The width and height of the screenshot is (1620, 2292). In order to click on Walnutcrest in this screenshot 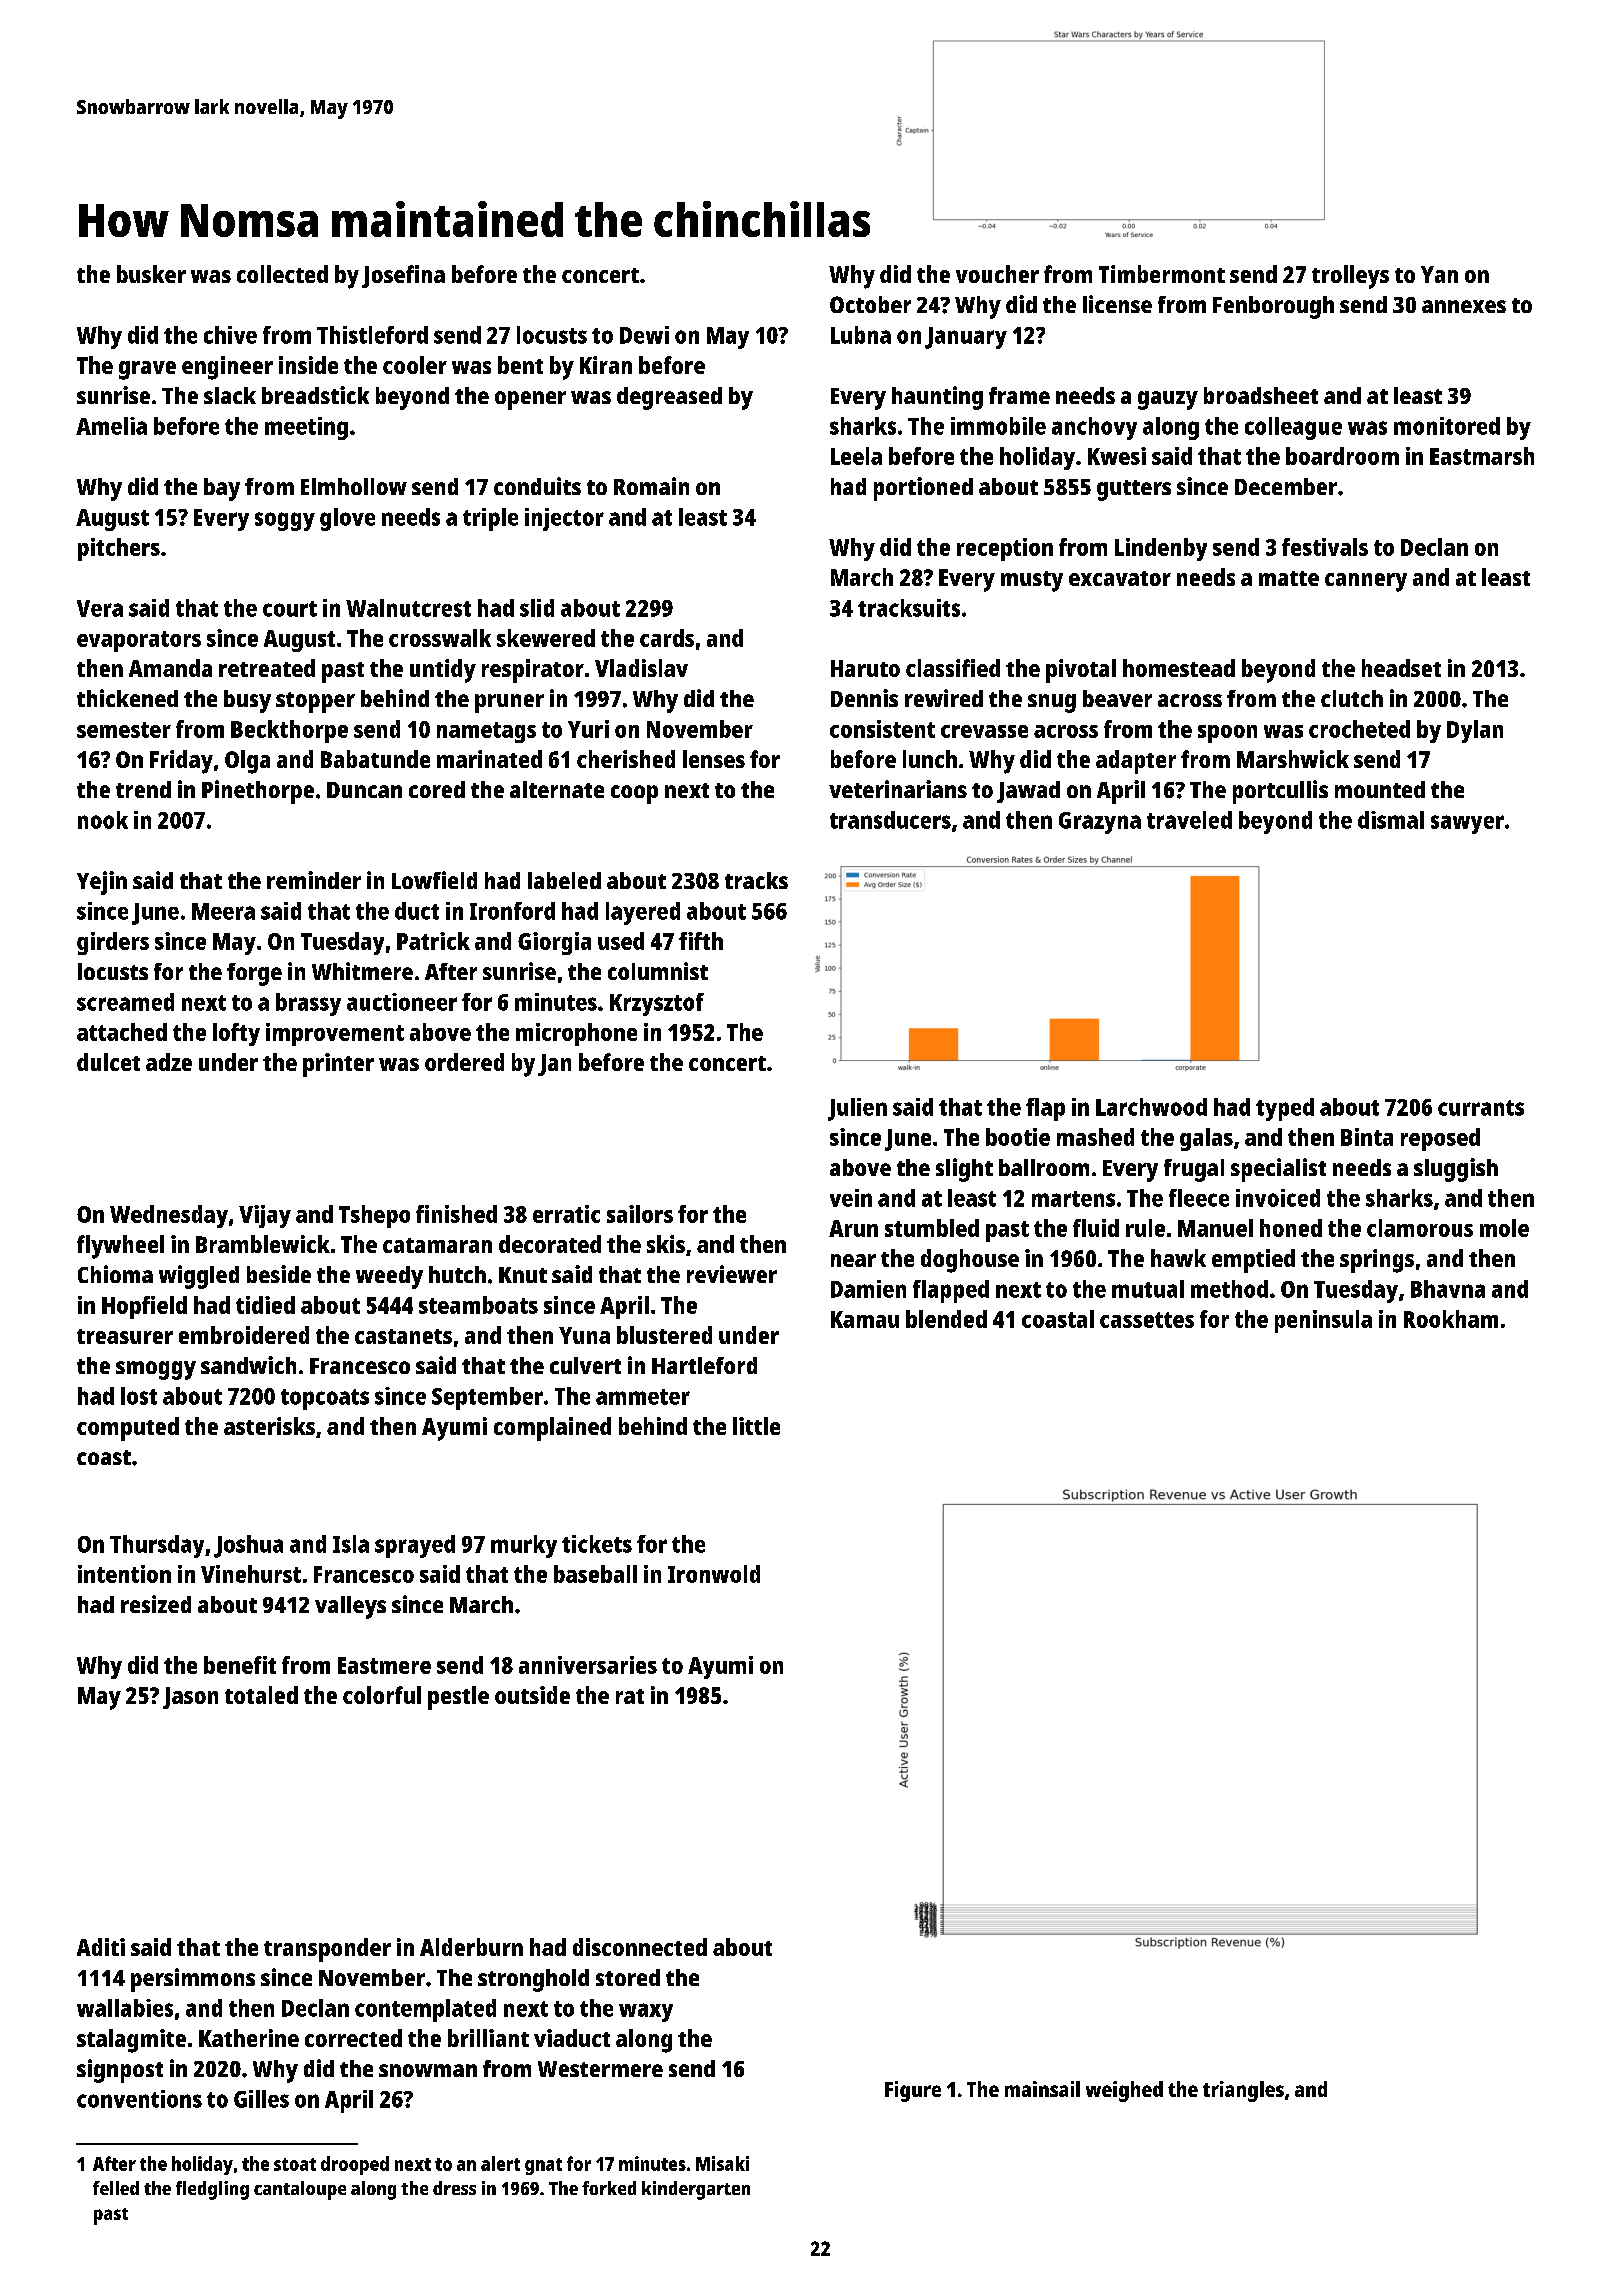, I will do `click(408, 608)`.
